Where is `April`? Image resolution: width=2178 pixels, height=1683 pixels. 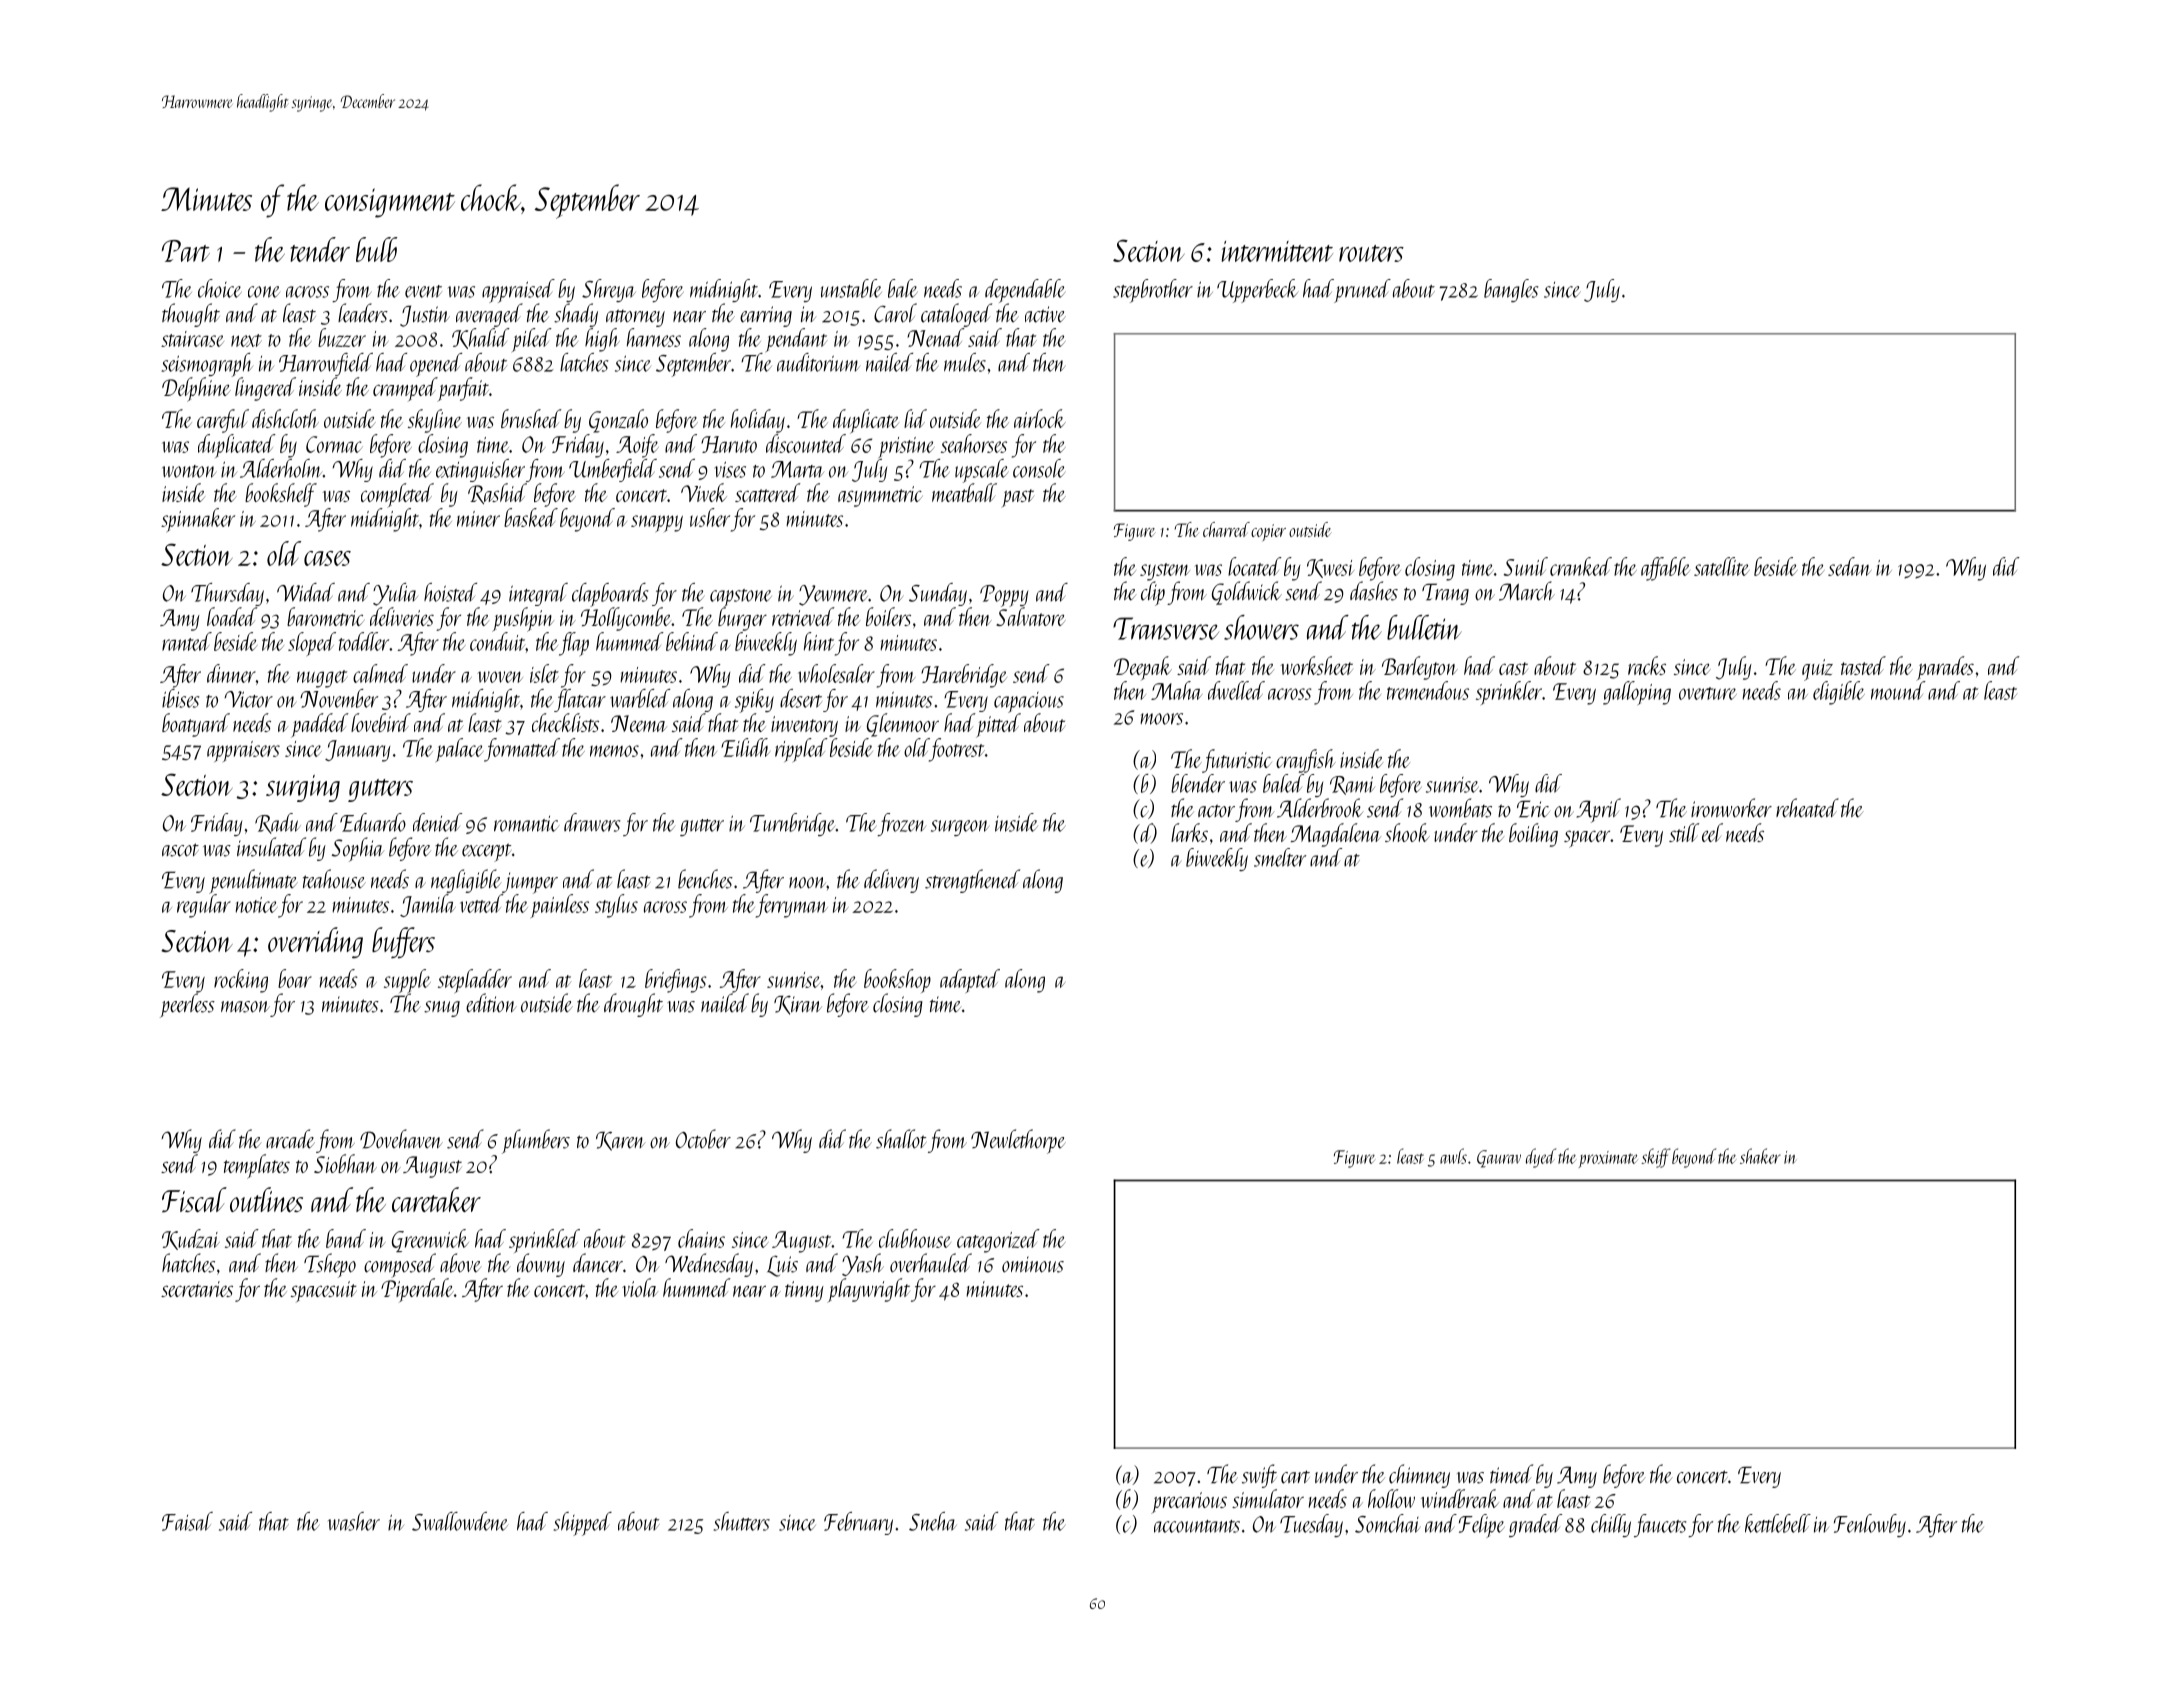
April is located at coordinates (1598, 810).
